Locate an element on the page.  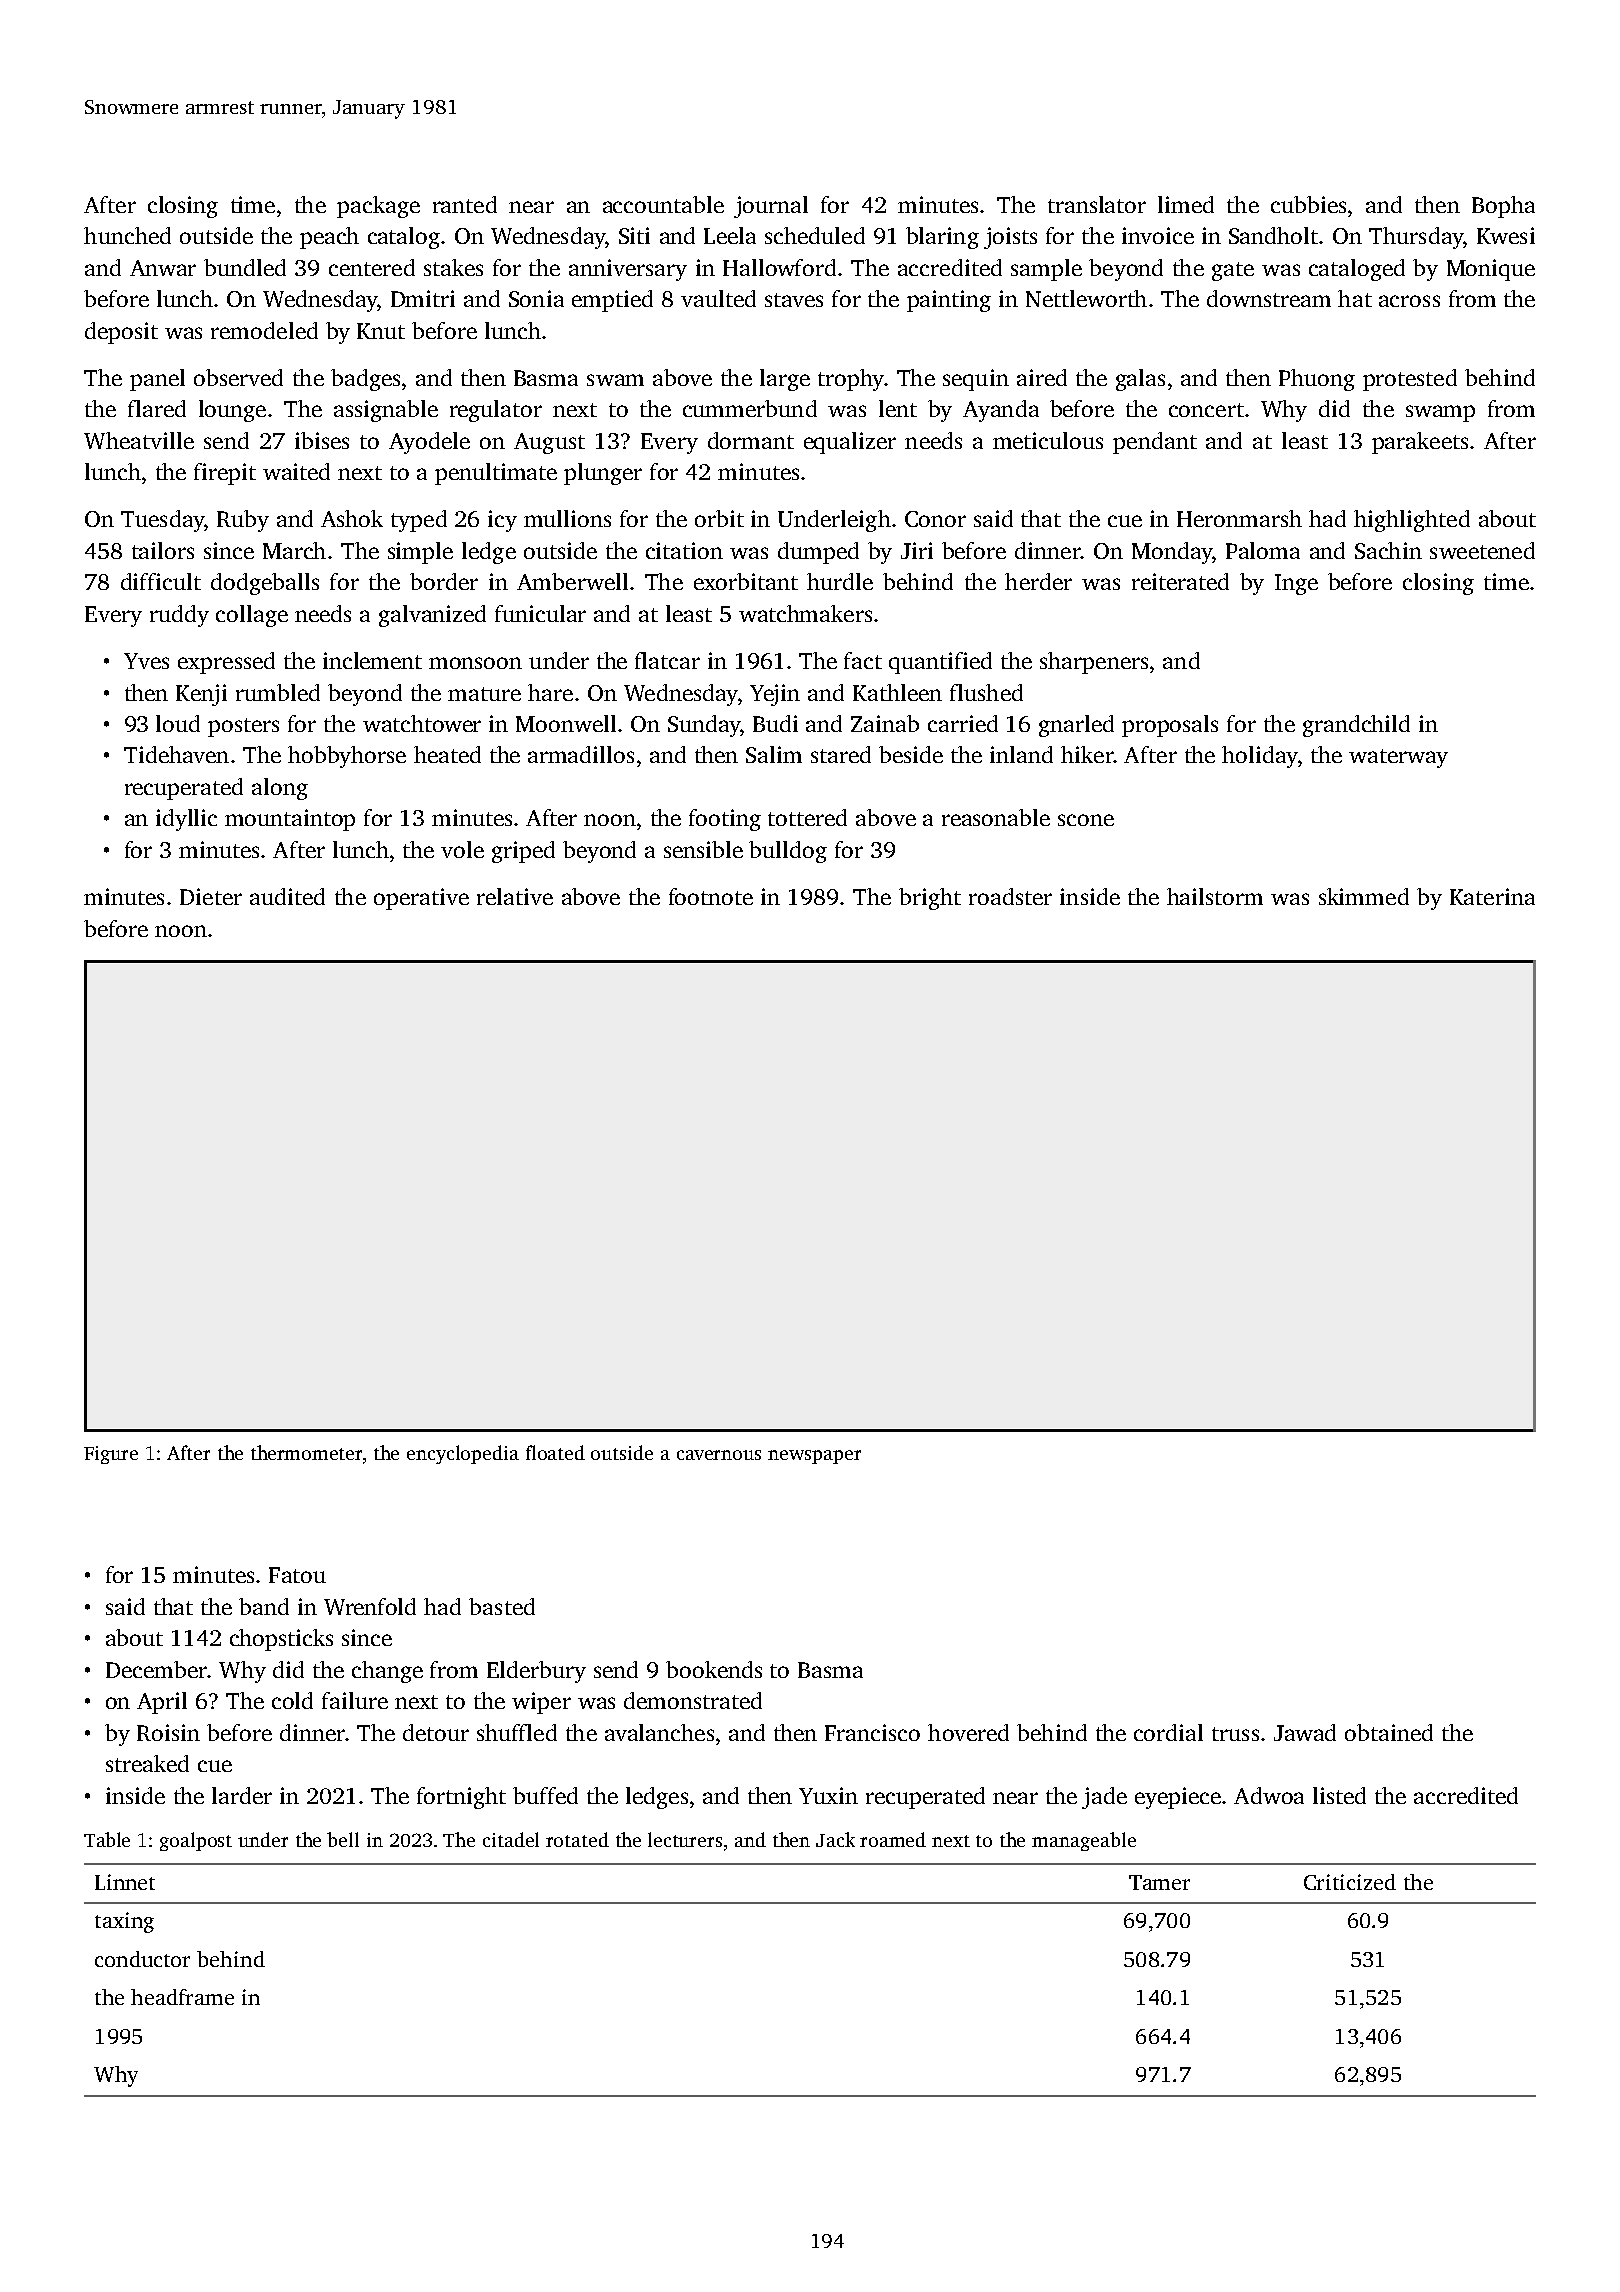
Moonwell is located at coordinates (566, 723).
